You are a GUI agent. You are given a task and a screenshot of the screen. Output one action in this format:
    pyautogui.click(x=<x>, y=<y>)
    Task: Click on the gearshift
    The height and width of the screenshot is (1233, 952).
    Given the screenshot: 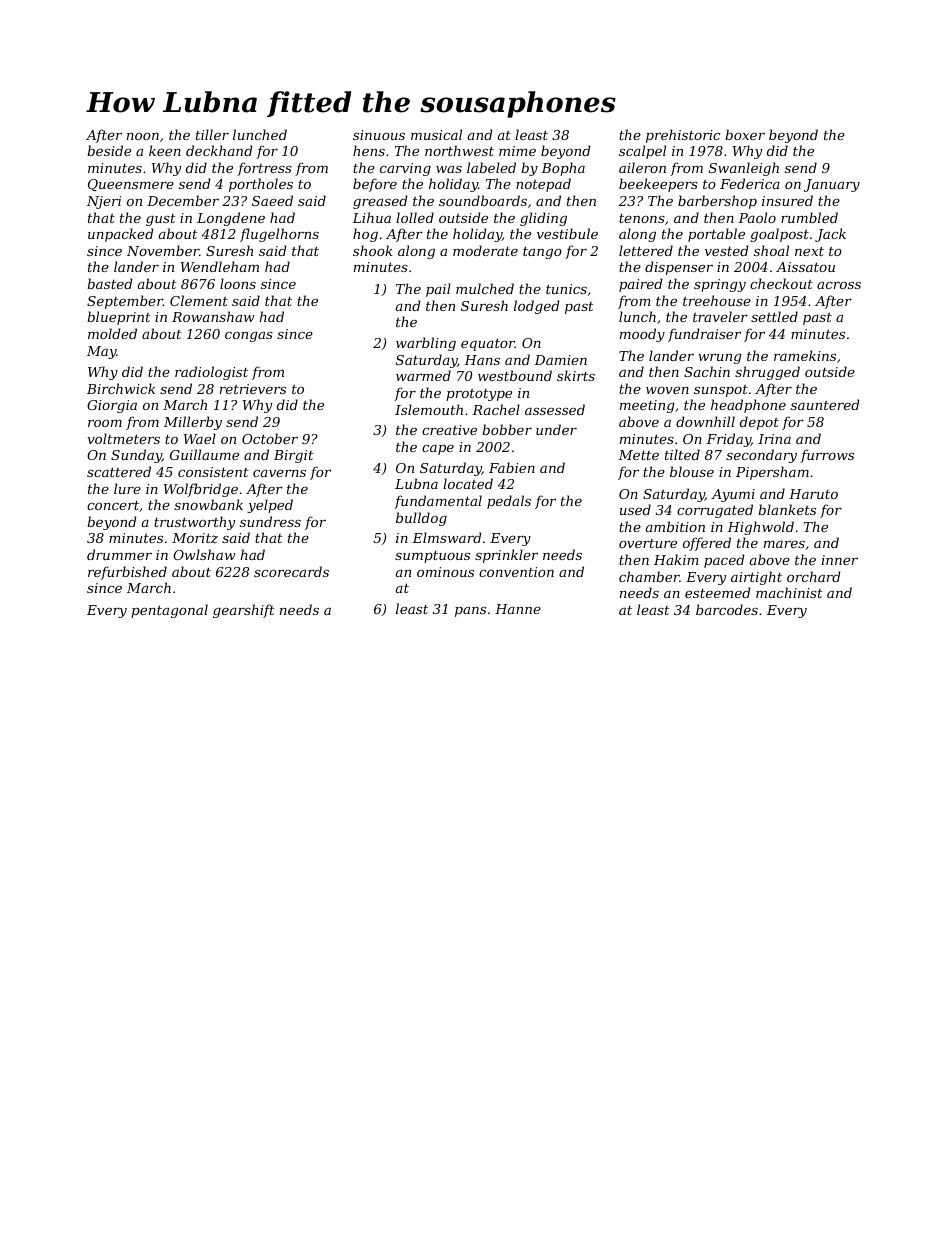 What is the action you would take?
    pyautogui.click(x=244, y=611)
